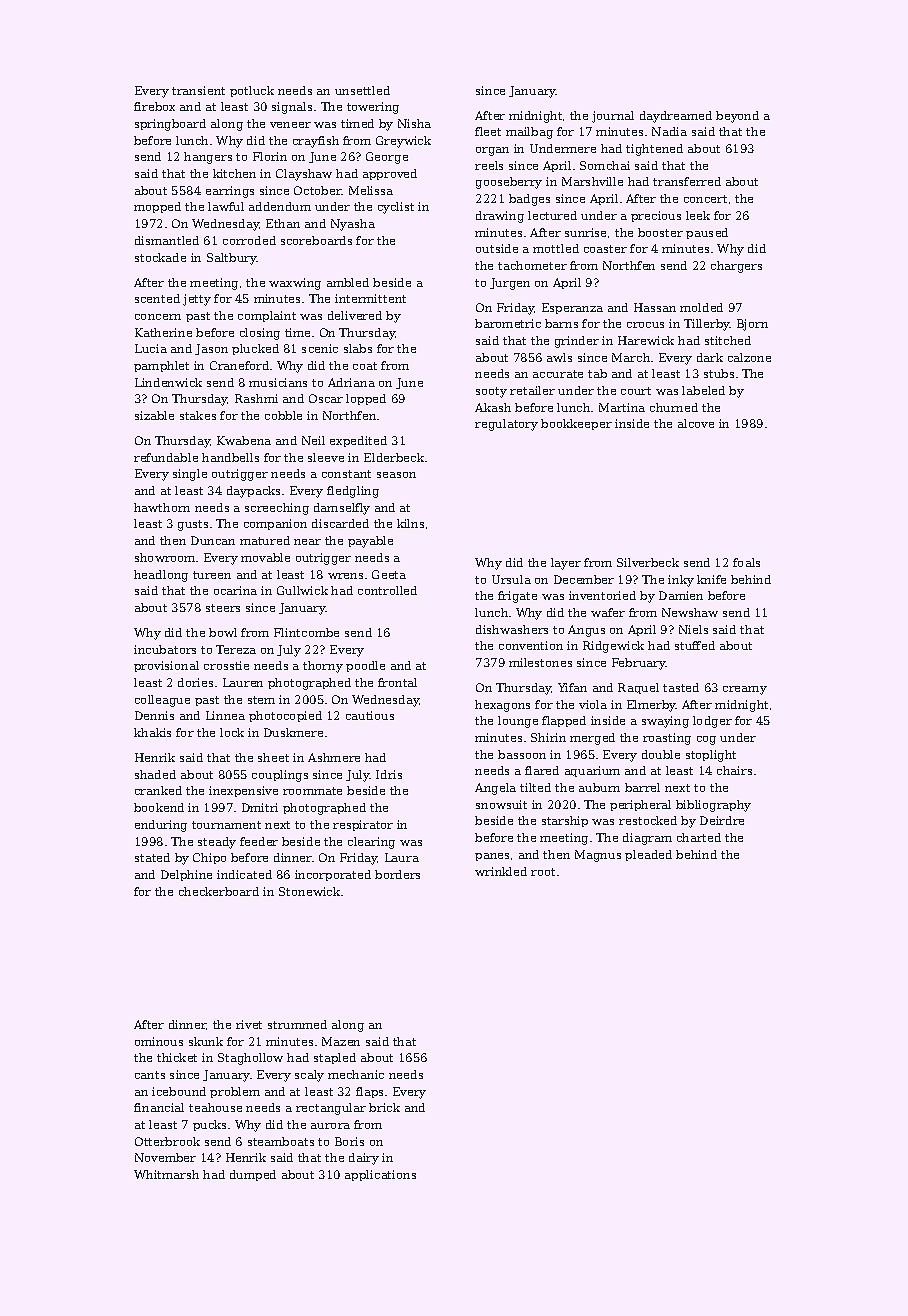  Describe the element at coordinates (532, 390) in the screenshot. I see `retailer` at that location.
